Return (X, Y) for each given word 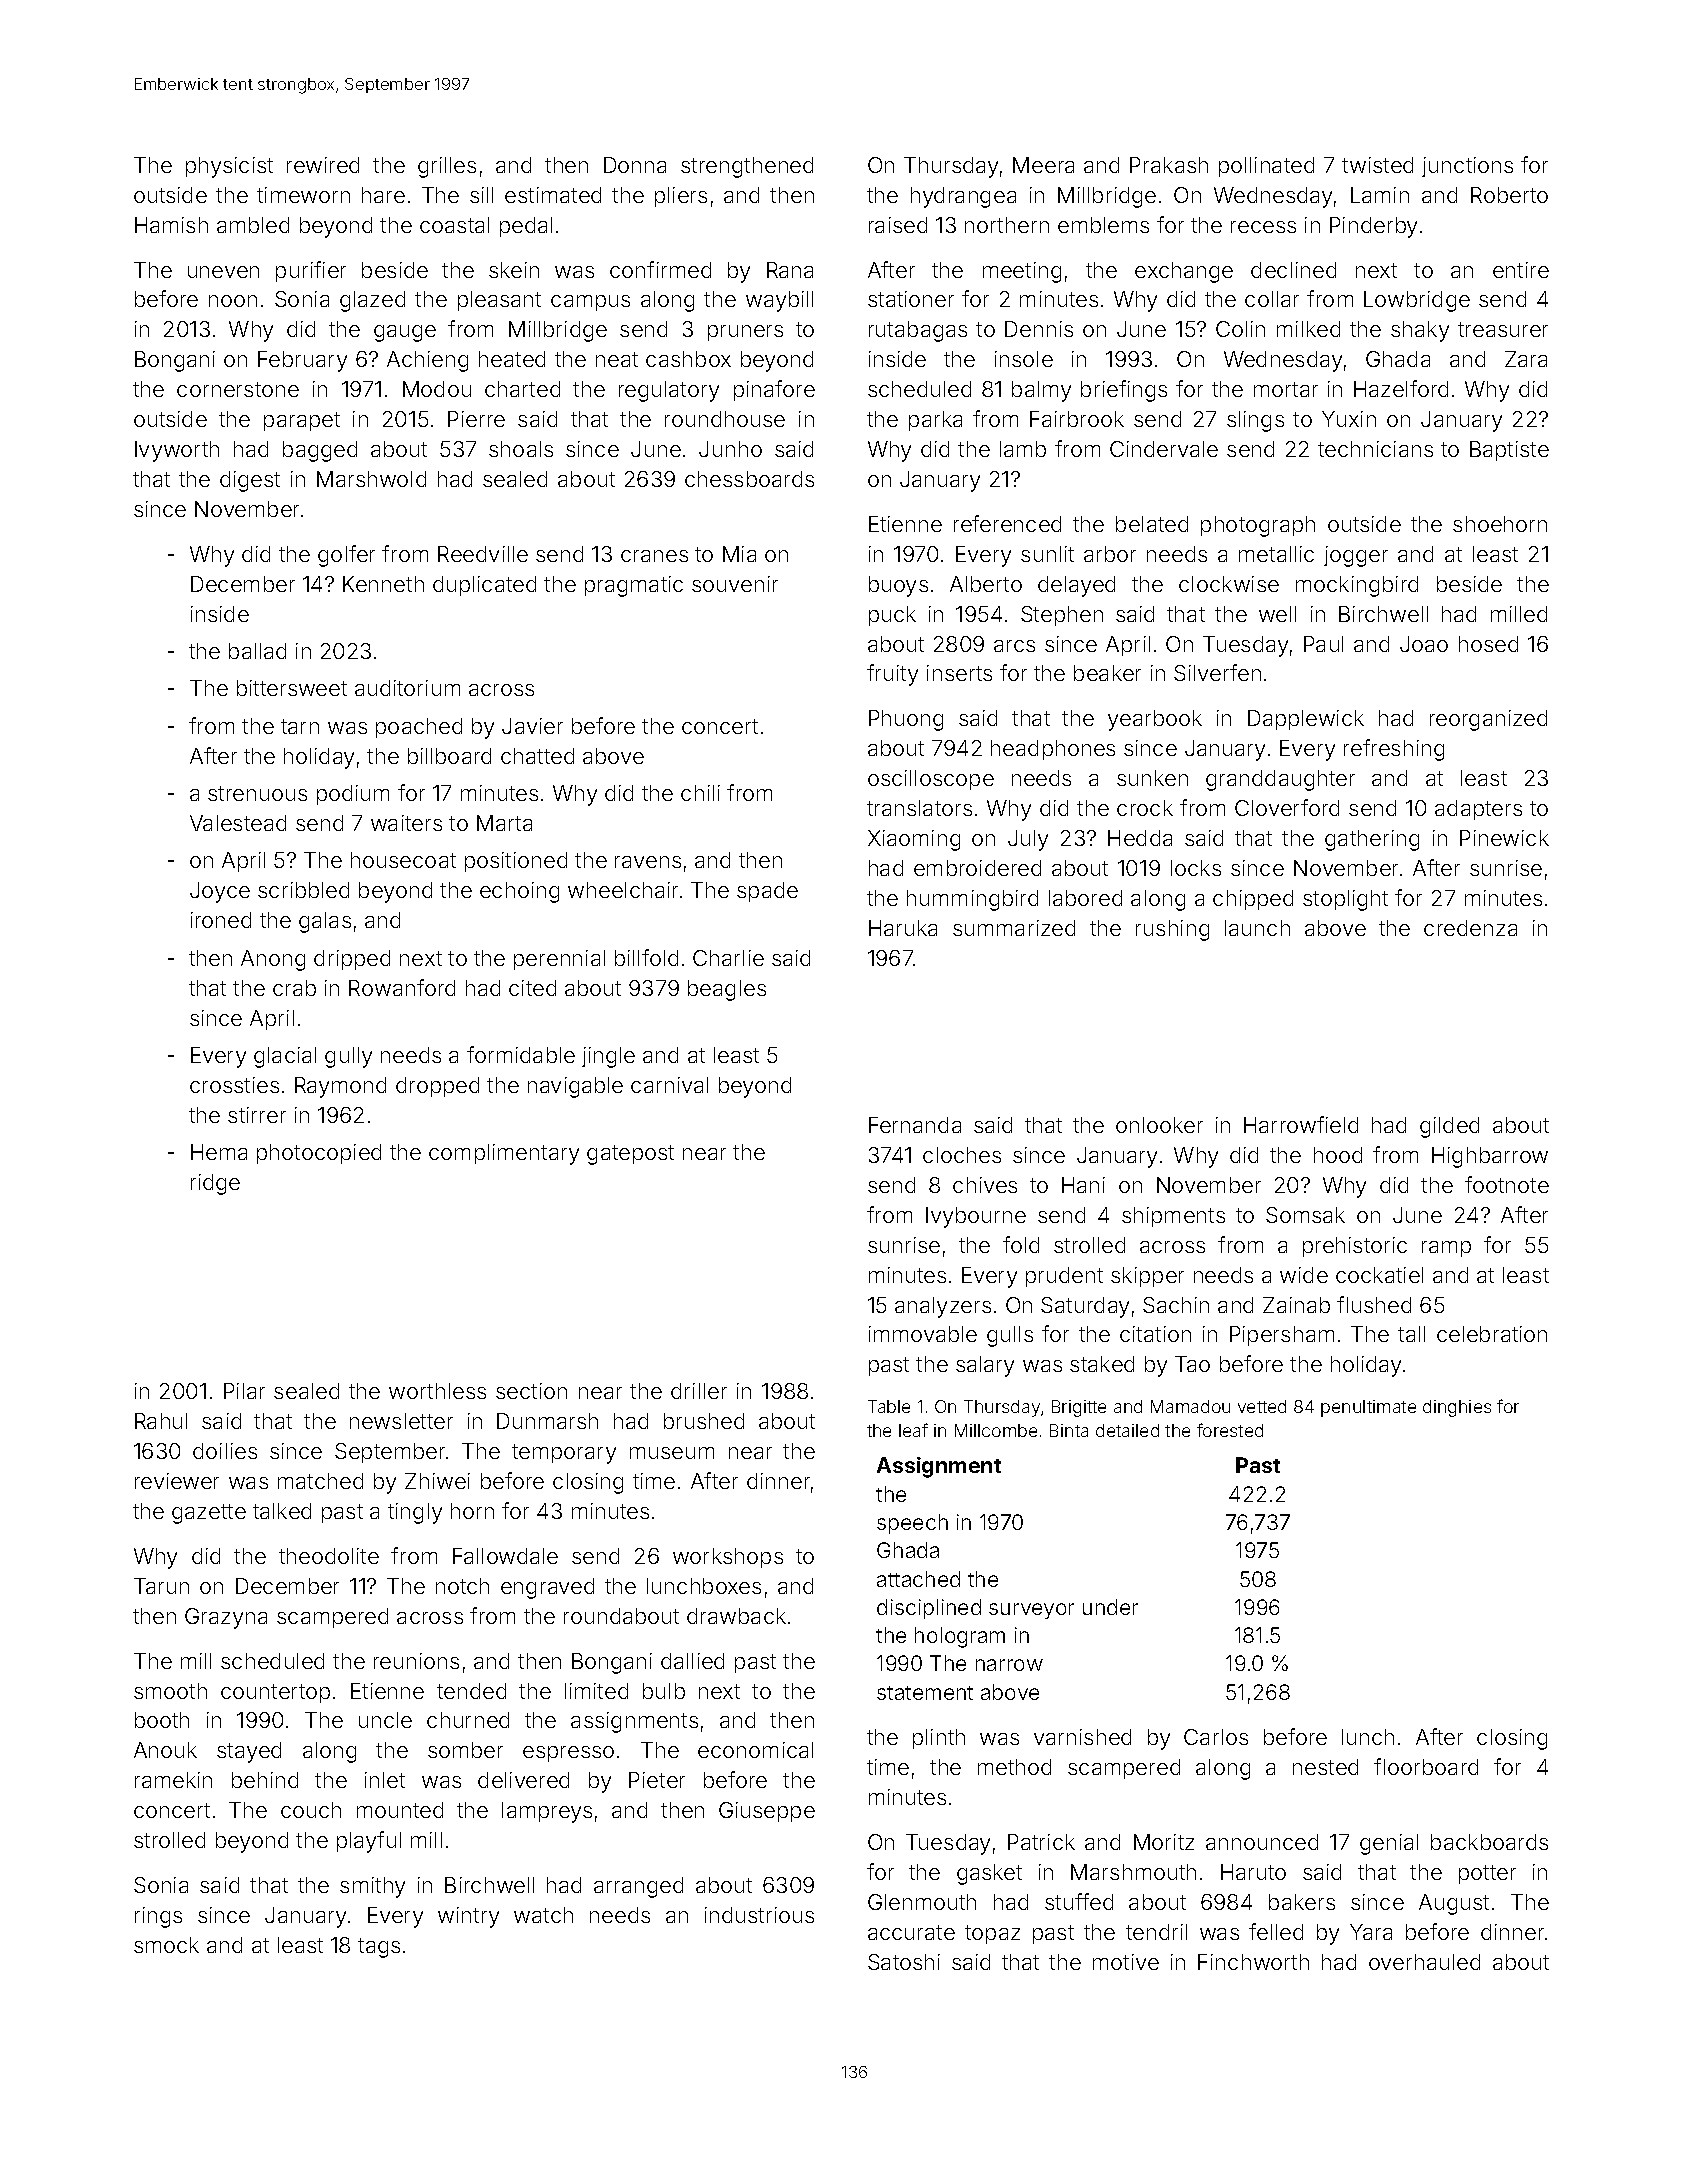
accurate (911, 1932)
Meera (1043, 165)
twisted (1377, 165)
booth (162, 1720)
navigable (575, 1087)
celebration (1492, 1334)
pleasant (499, 301)
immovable (923, 1334)
